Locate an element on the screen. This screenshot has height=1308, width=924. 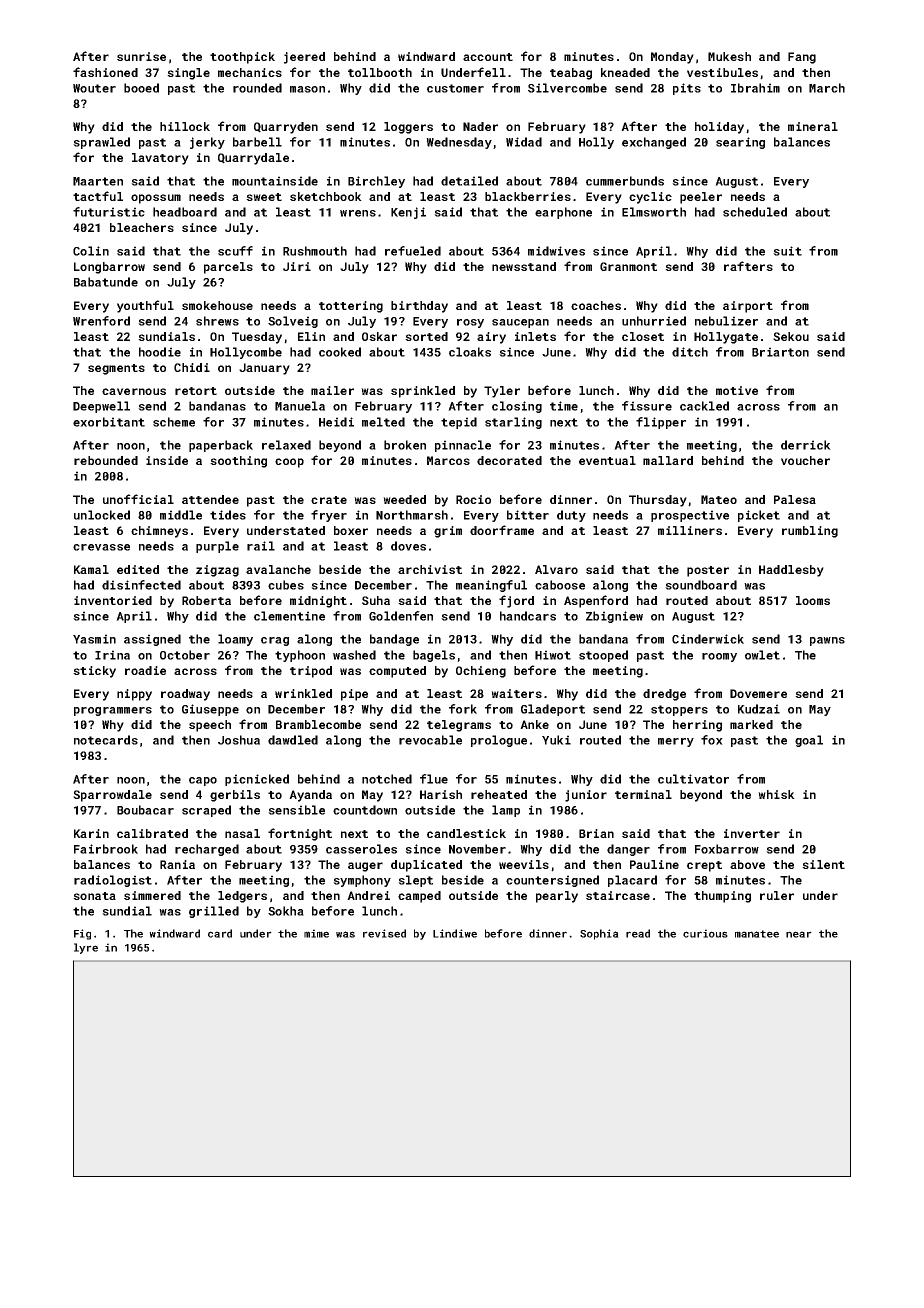
Fig is located at coordinates (82, 934).
